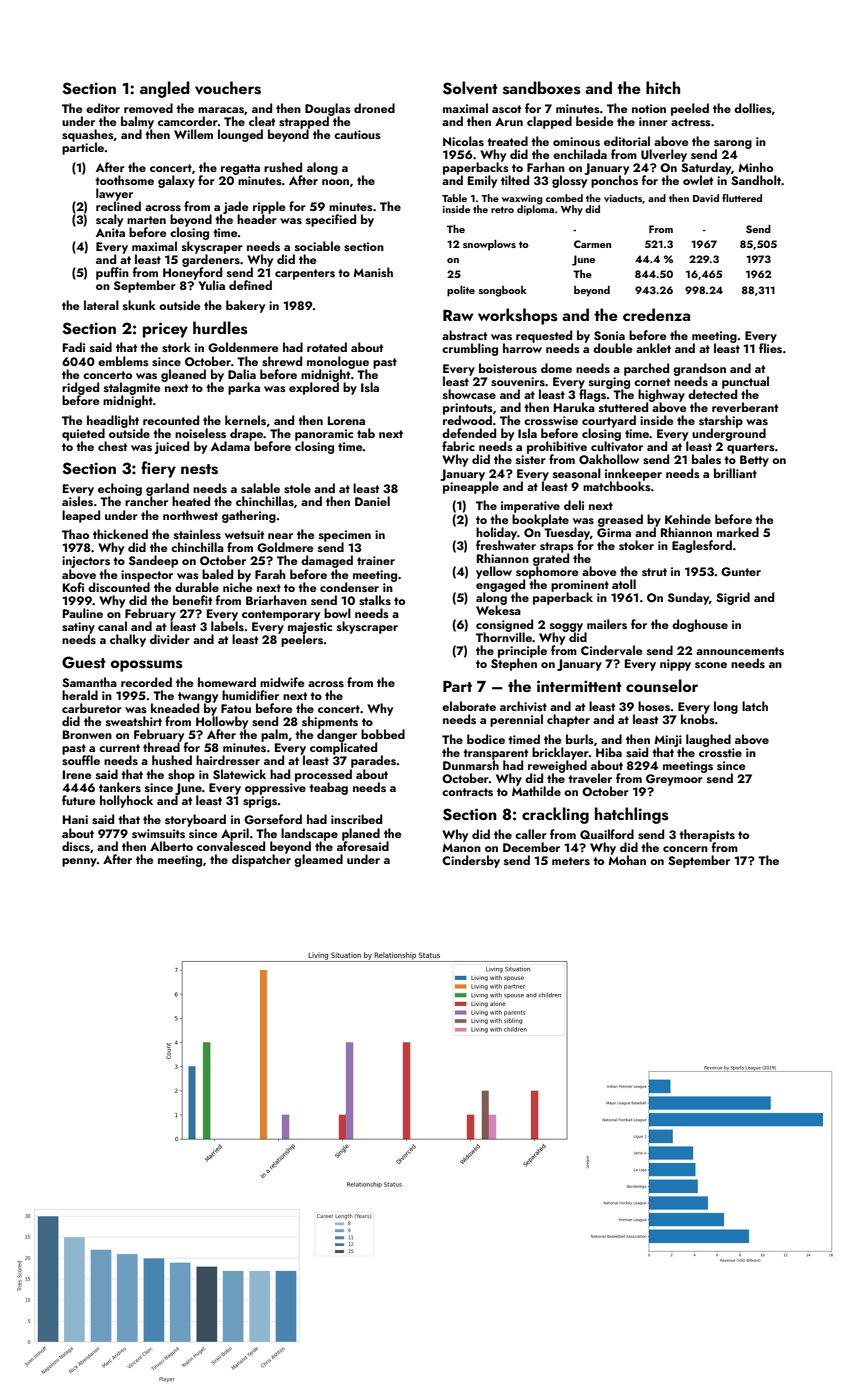  I want to click on Cindersby, so click(471, 861).
